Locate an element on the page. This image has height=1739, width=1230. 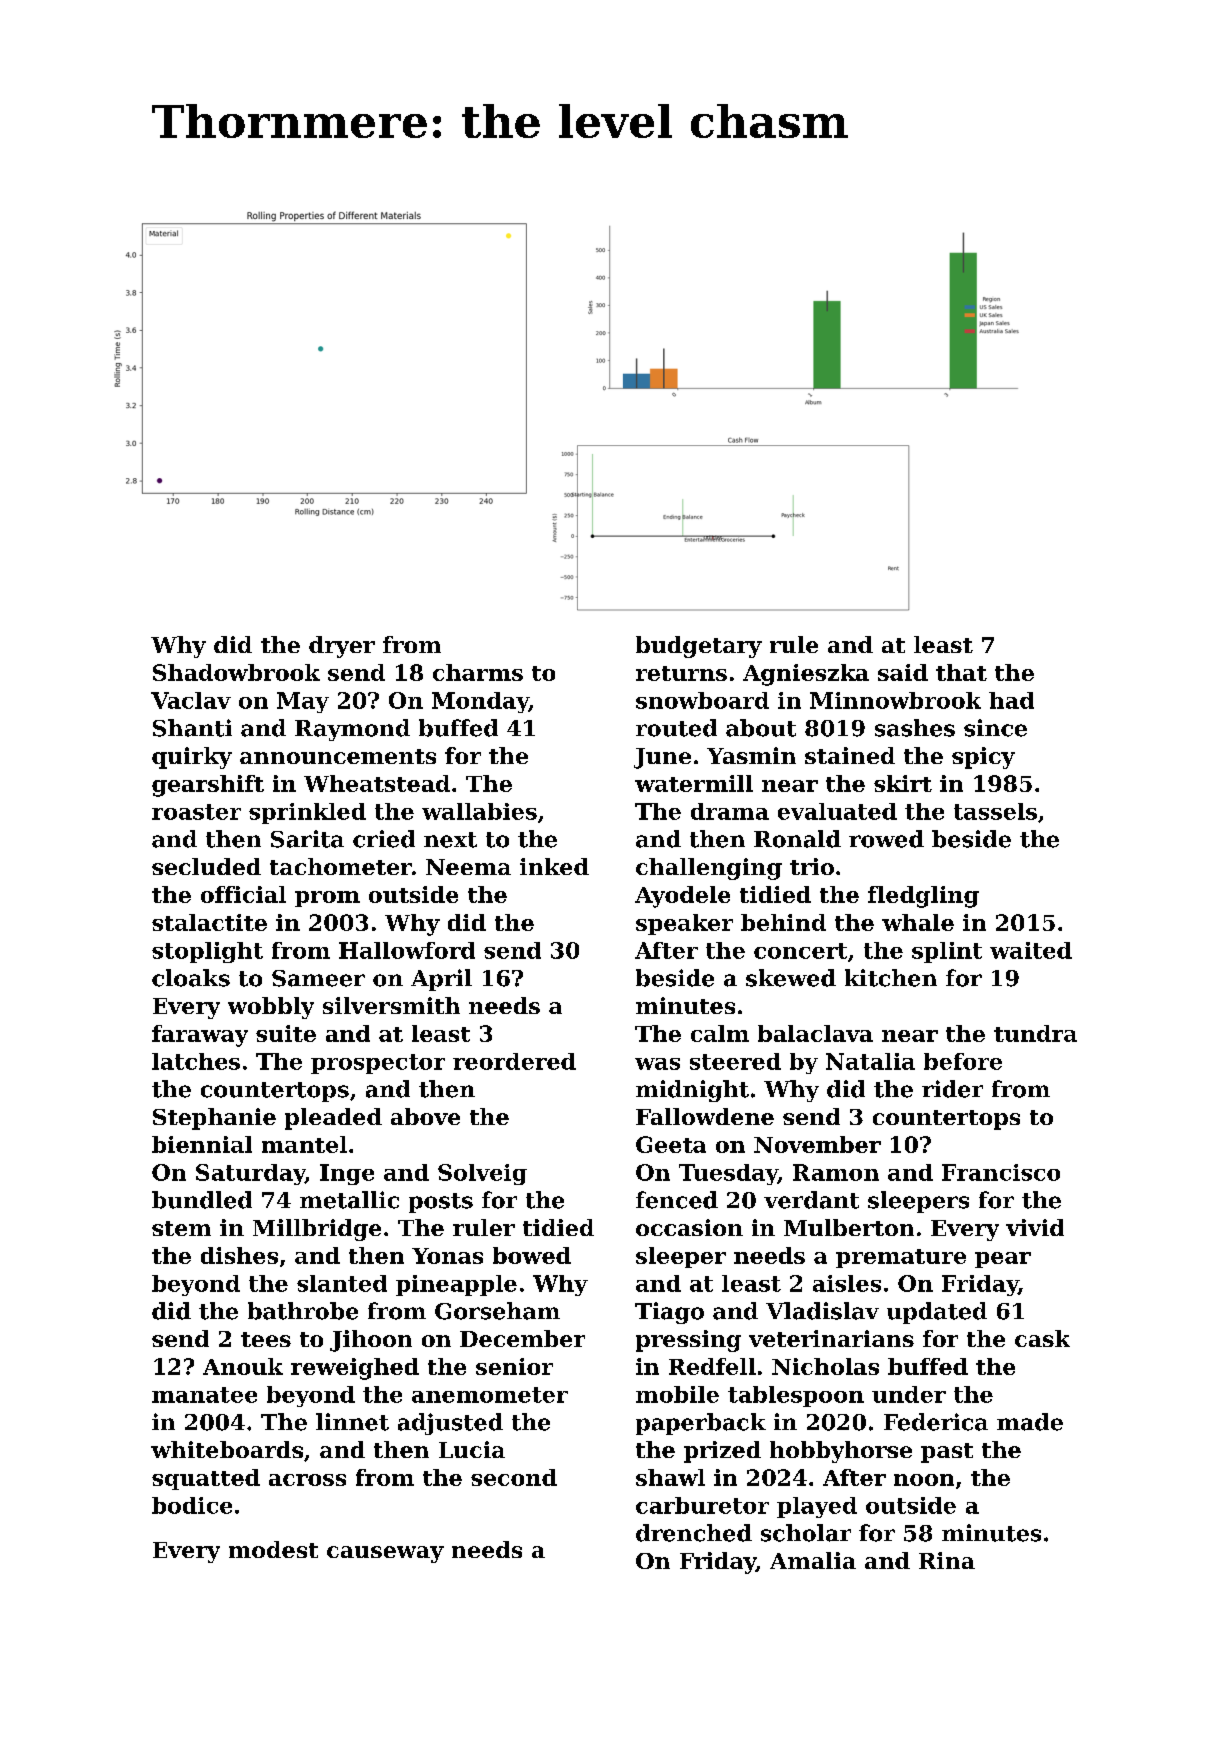
Amalia is located at coordinates (813, 1560).
